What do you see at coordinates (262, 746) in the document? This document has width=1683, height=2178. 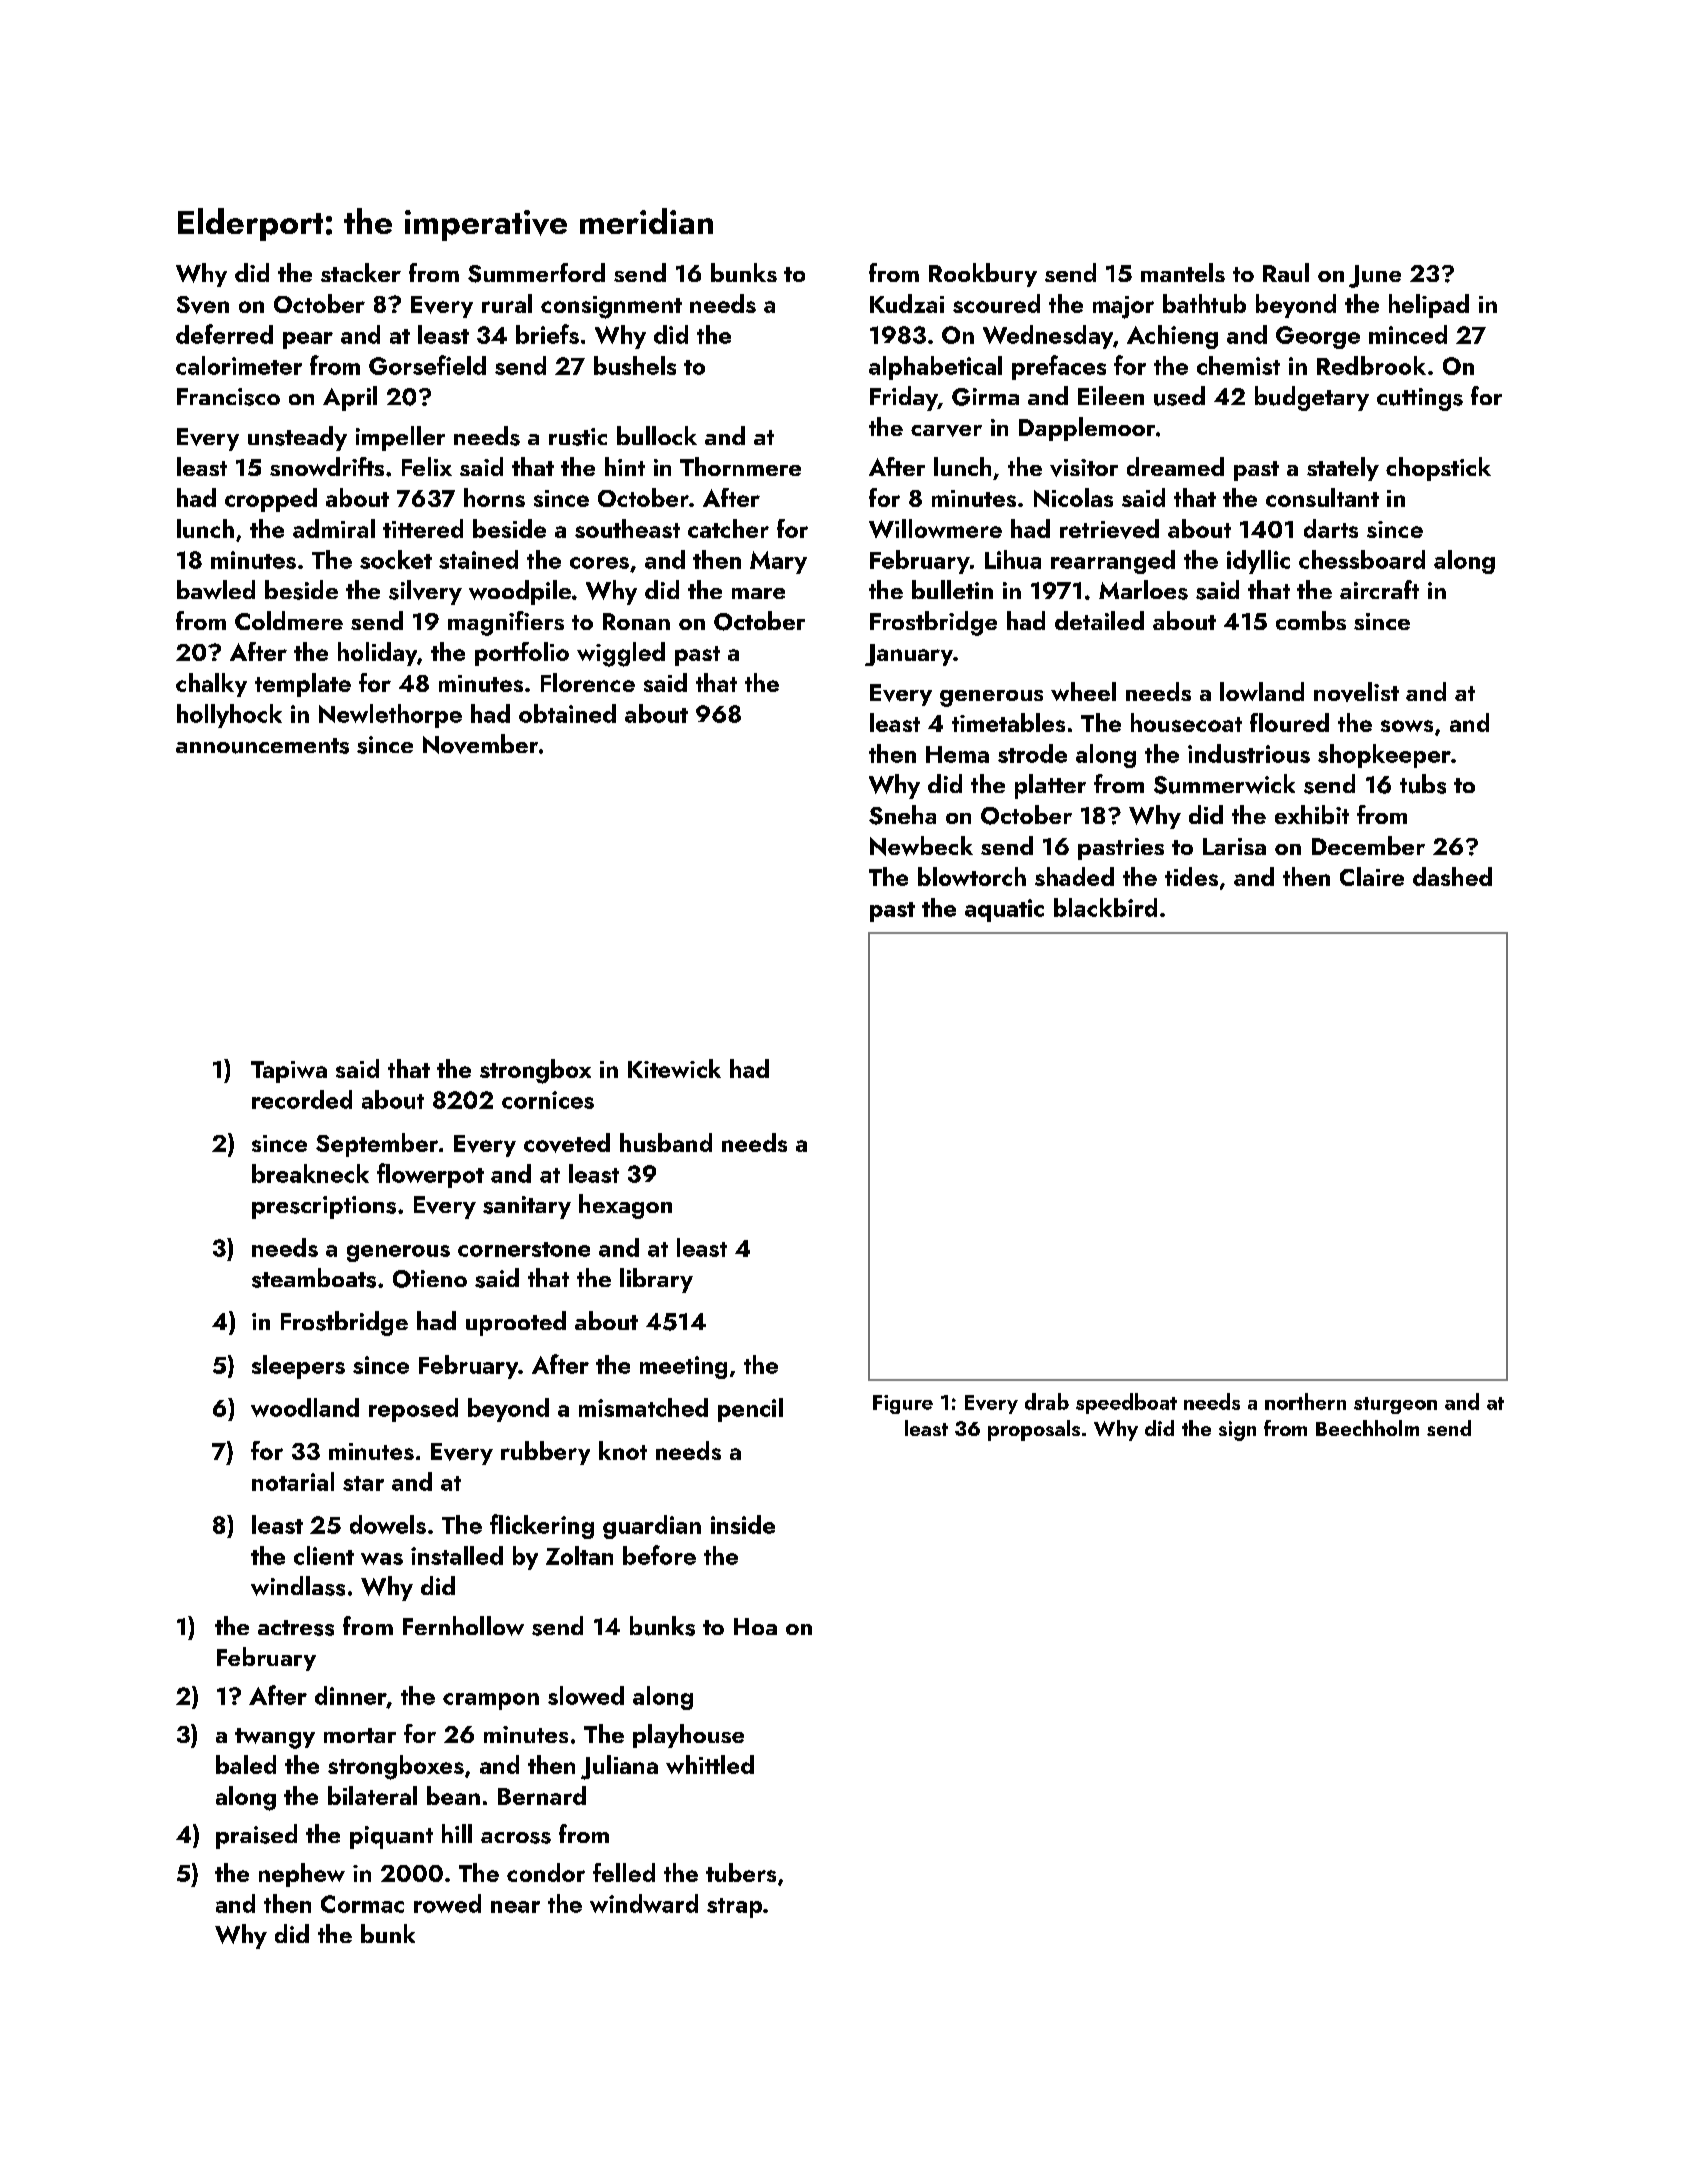 I see `announcements` at bounding box center [262, 746].
